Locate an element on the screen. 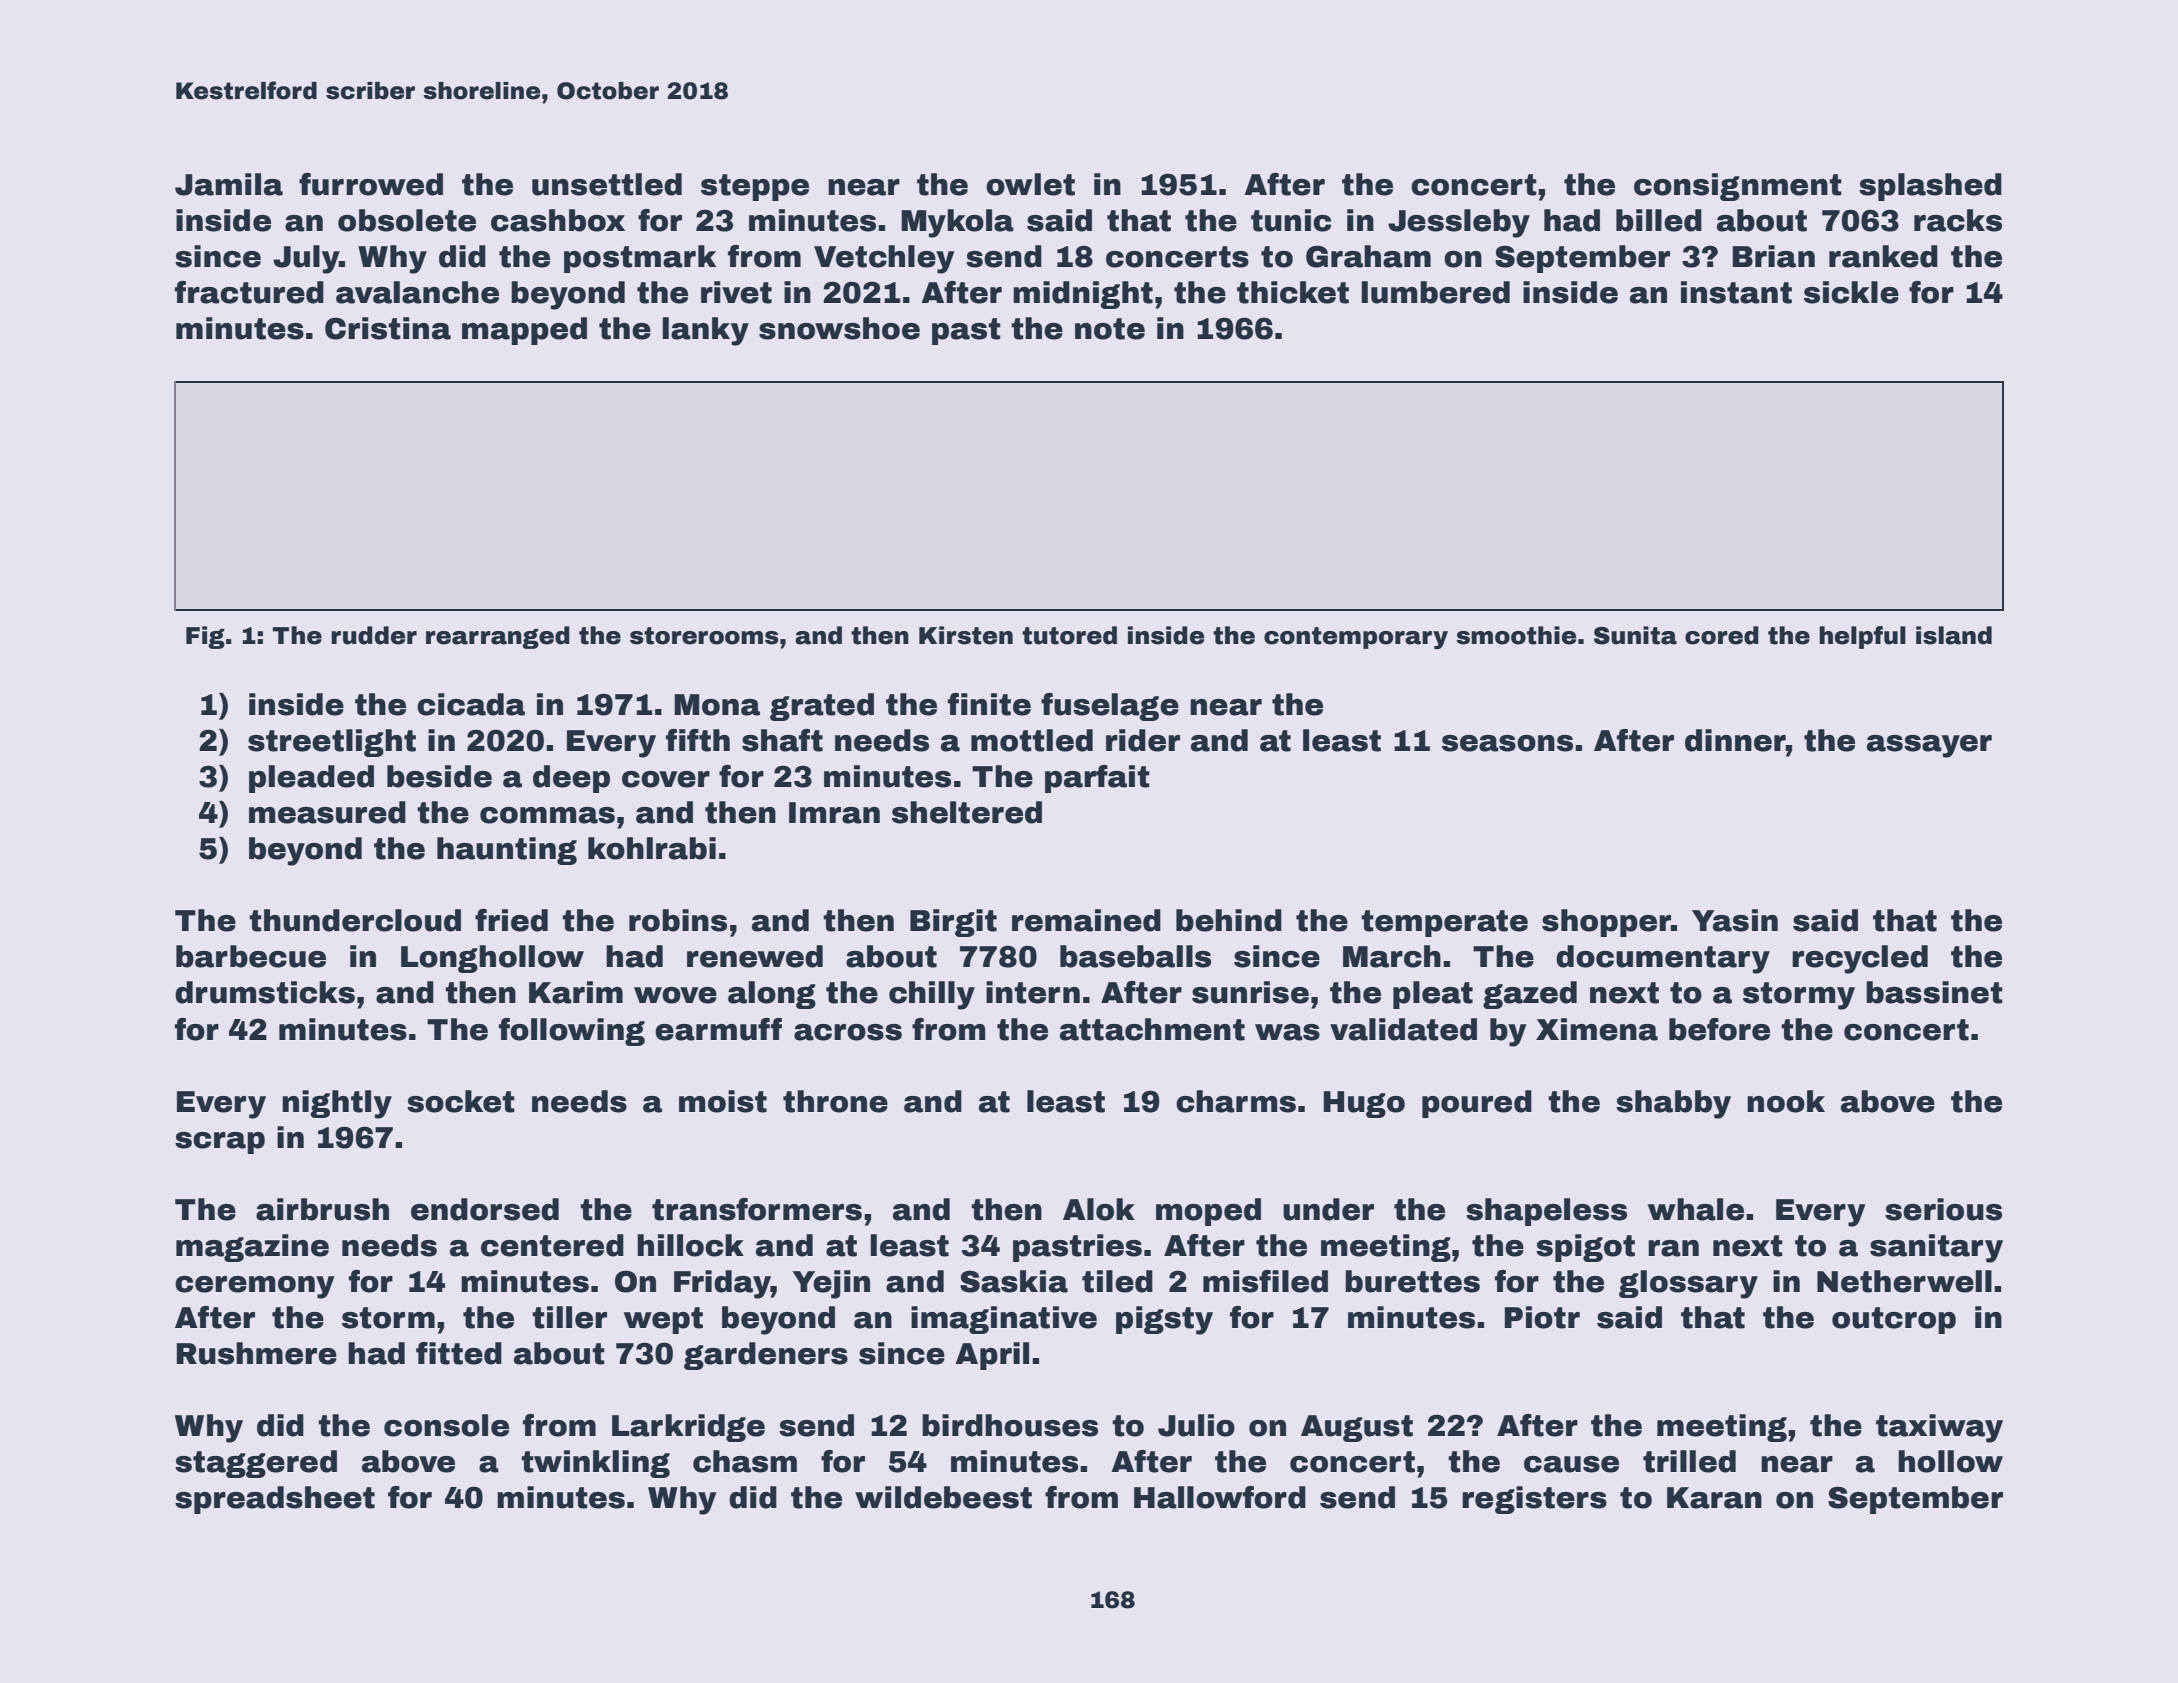 The width and height of the screenshot is (2178, 1683). splashed is located at coordinates (1930, 187).
